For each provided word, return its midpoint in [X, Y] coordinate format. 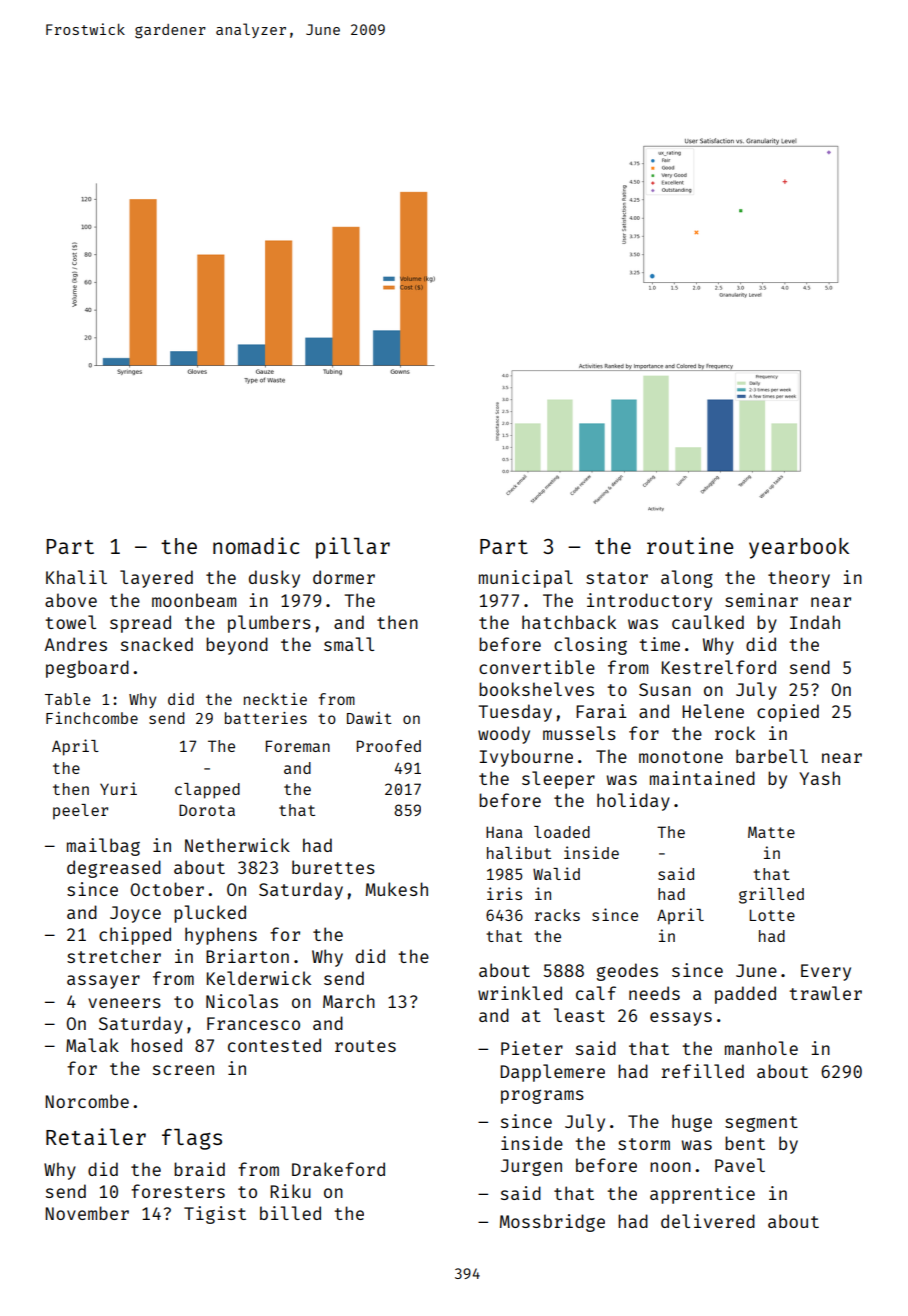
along [687, 579]
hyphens [221, 936]
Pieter [532, 1048]
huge [692, 1123]
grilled [771, 895]
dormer [344, 577]
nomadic [256, 545]
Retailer [96, 1136]
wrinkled [520, 993]
